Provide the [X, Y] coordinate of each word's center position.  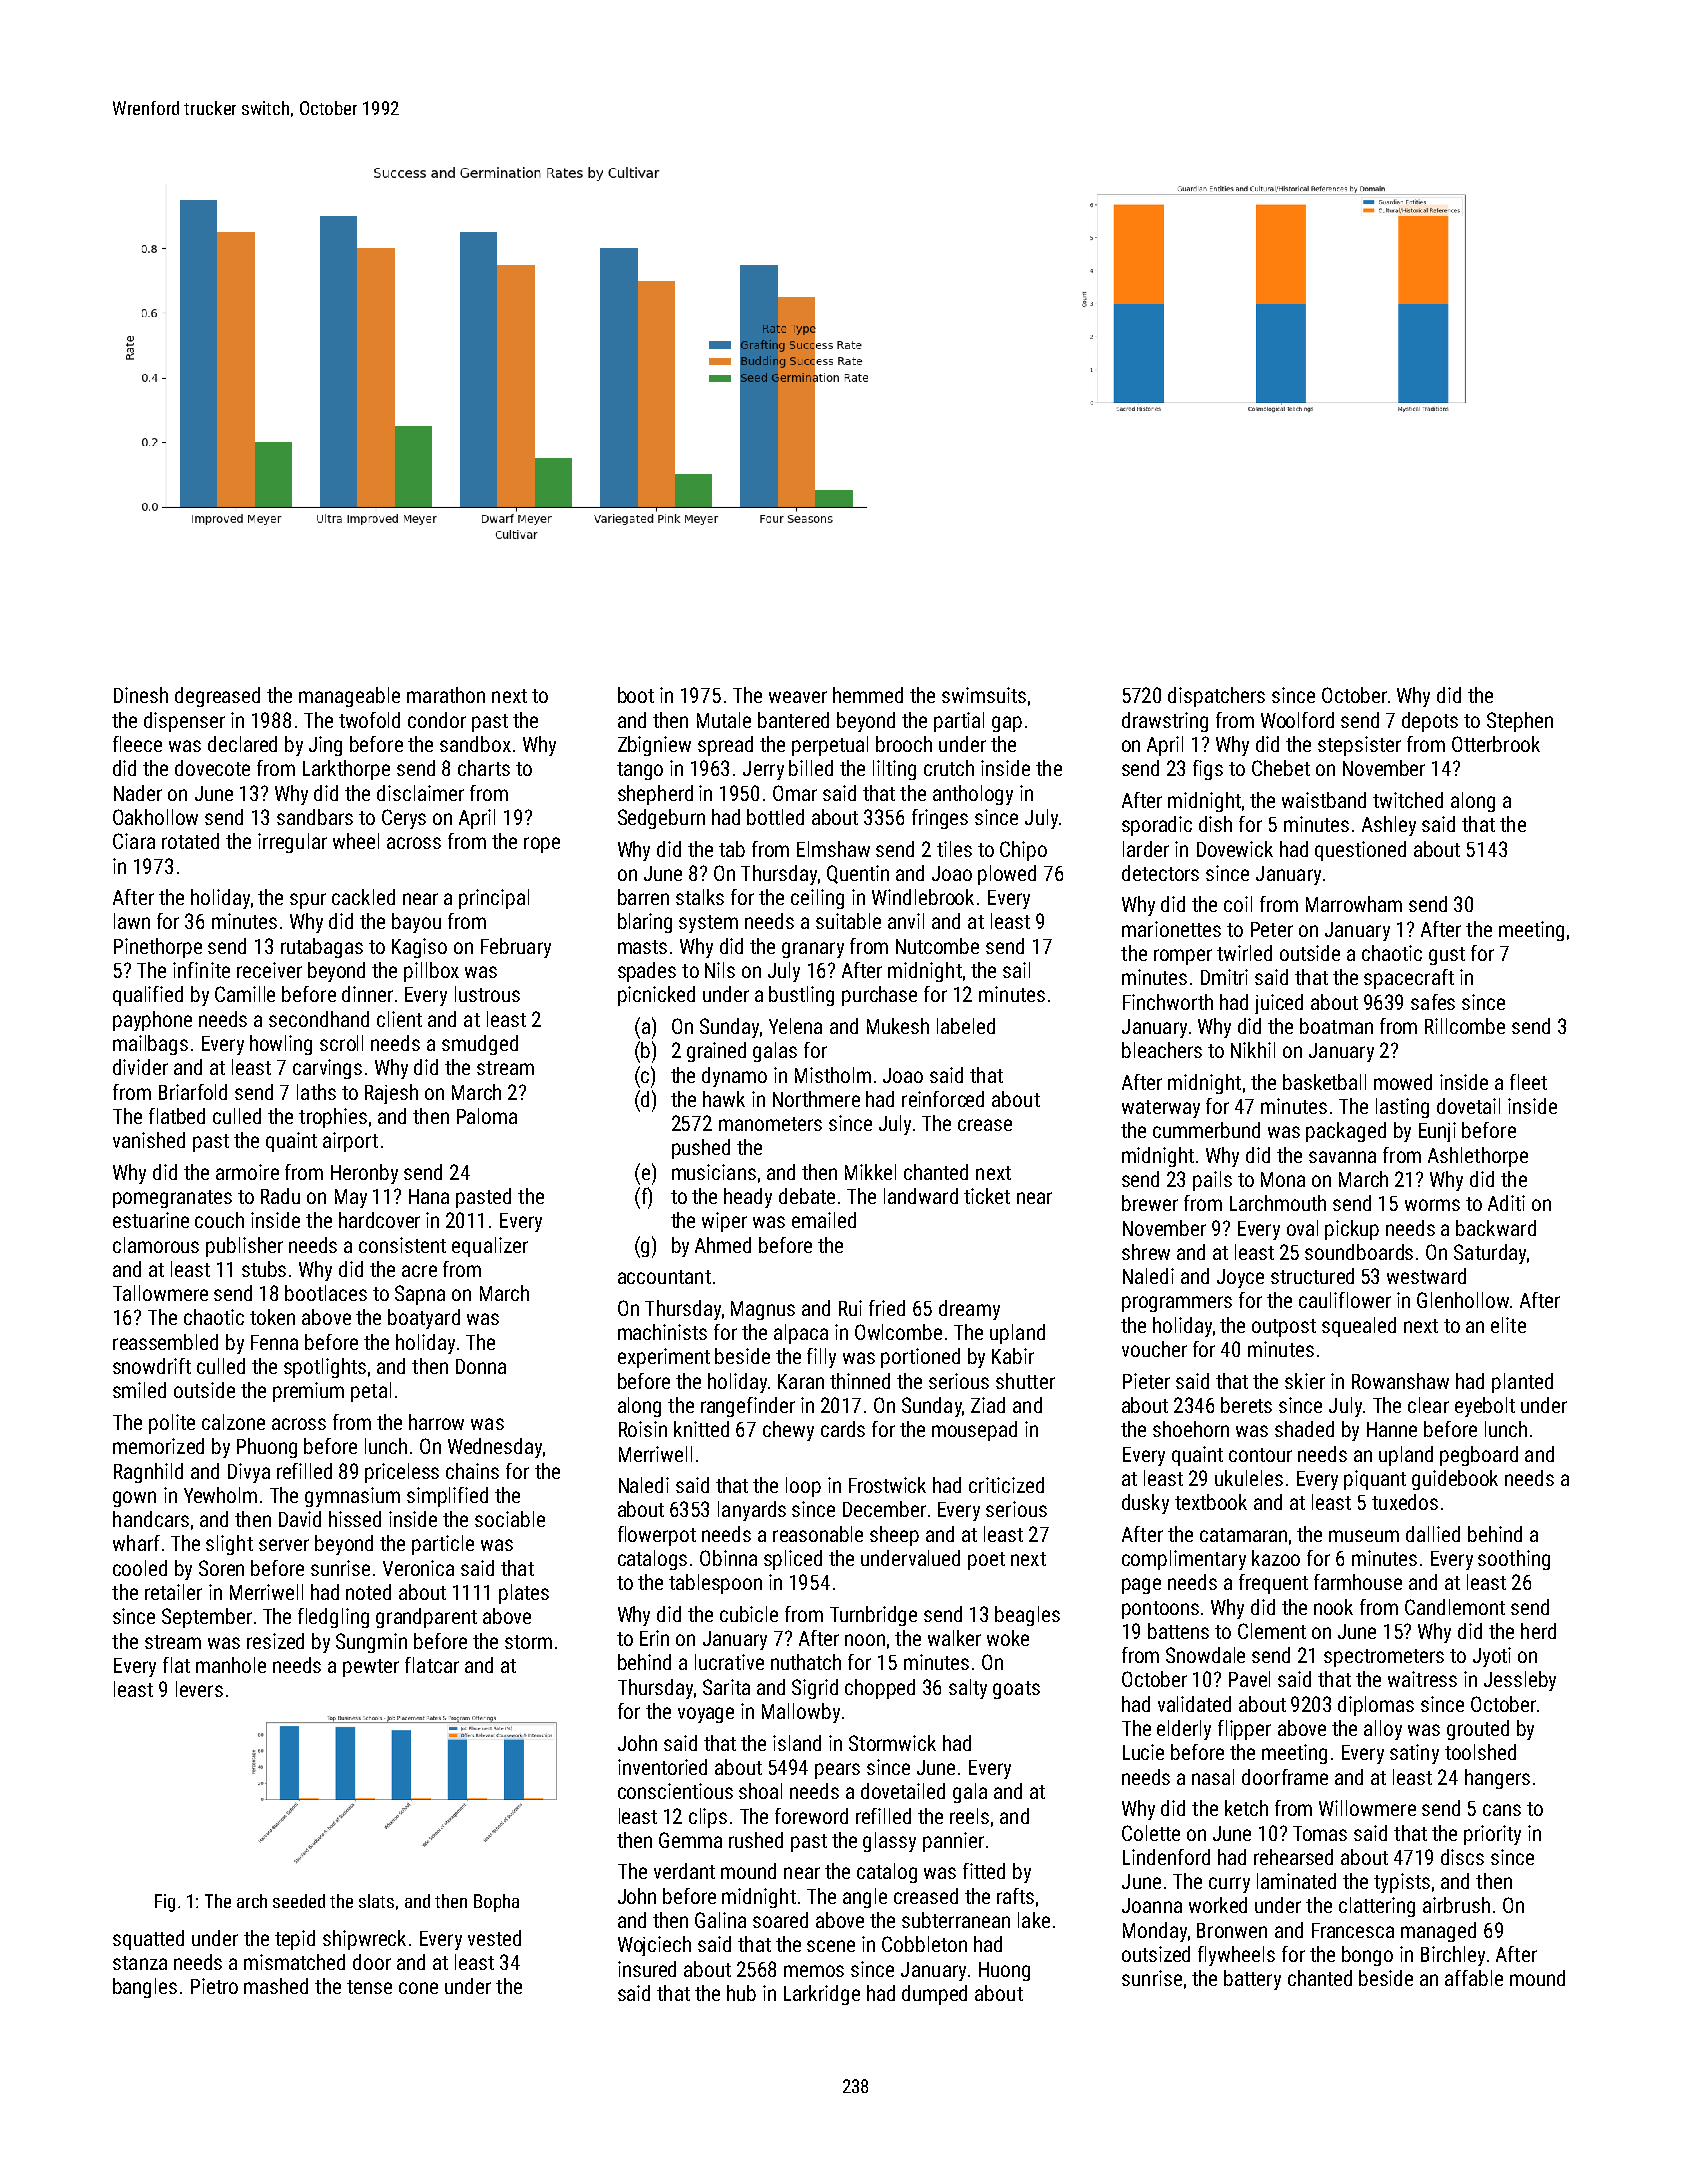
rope [542, 845]
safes [1433, 1002]
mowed [1403, 1082]
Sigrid [815, 1689]
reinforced [943, 1099]
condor [437, 720]
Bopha [496, 1903]
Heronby [364, 1174]
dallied [1433, 1534]
